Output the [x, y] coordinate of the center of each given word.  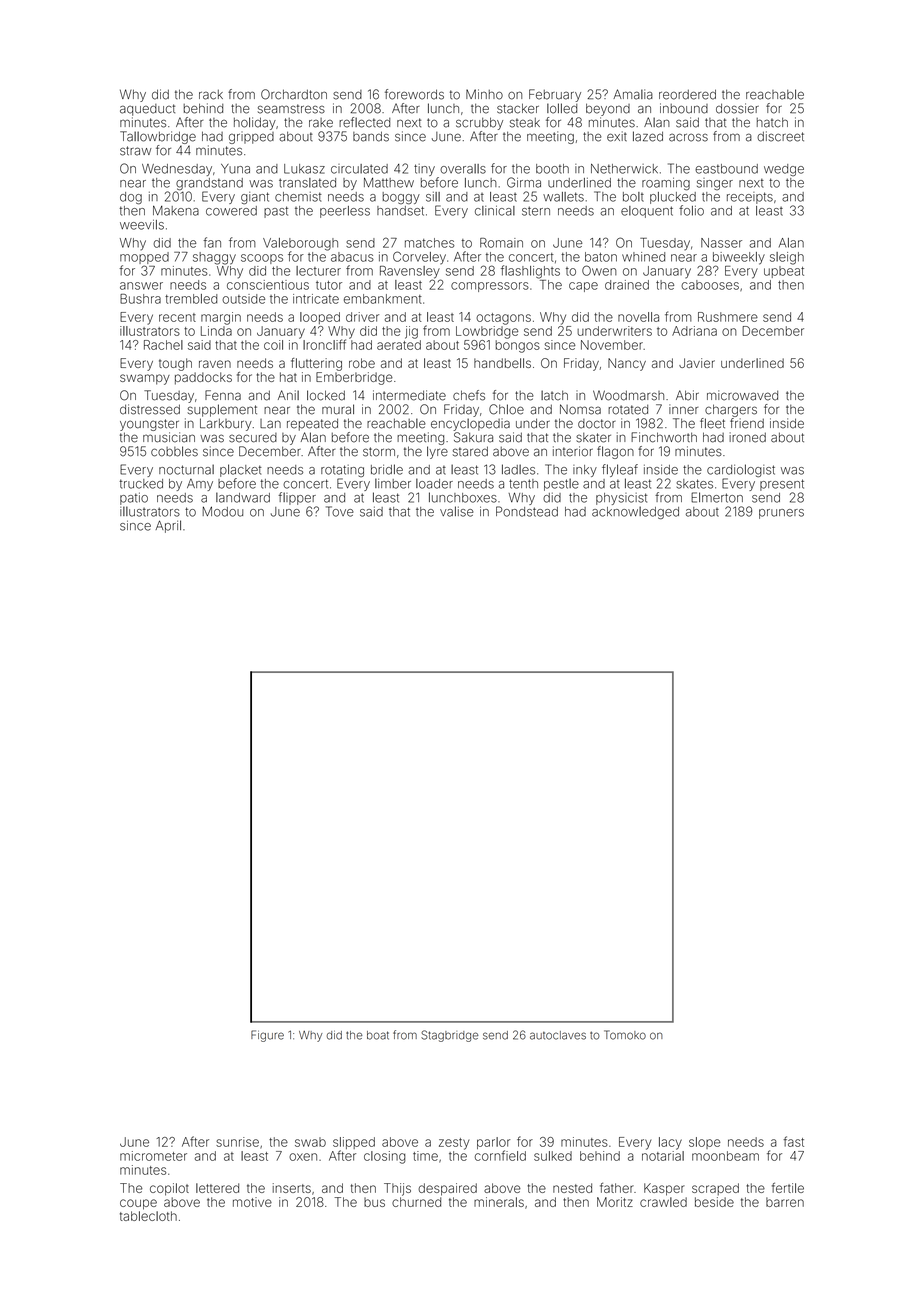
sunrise [237, 1142]
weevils [142, 224]
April [168, 526]
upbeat [784, 272]
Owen [599, 270]
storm [379, 452]
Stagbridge [449, 1036]
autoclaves [558, 1035]
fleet [712, 423]
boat [378, 1035]
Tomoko [625, 1035]
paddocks [203, 378]
